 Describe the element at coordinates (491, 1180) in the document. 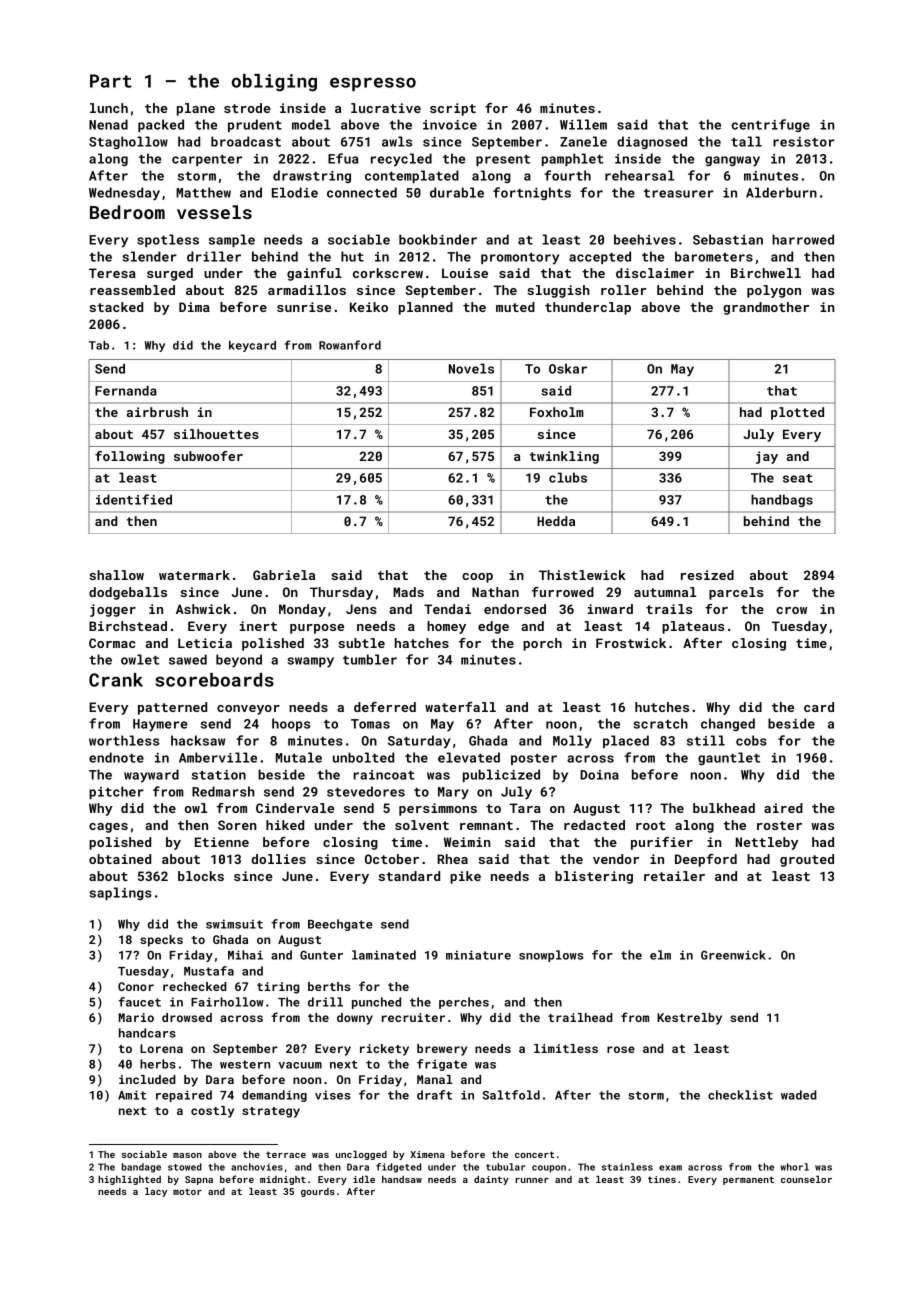

I see `dainty` at that location.
